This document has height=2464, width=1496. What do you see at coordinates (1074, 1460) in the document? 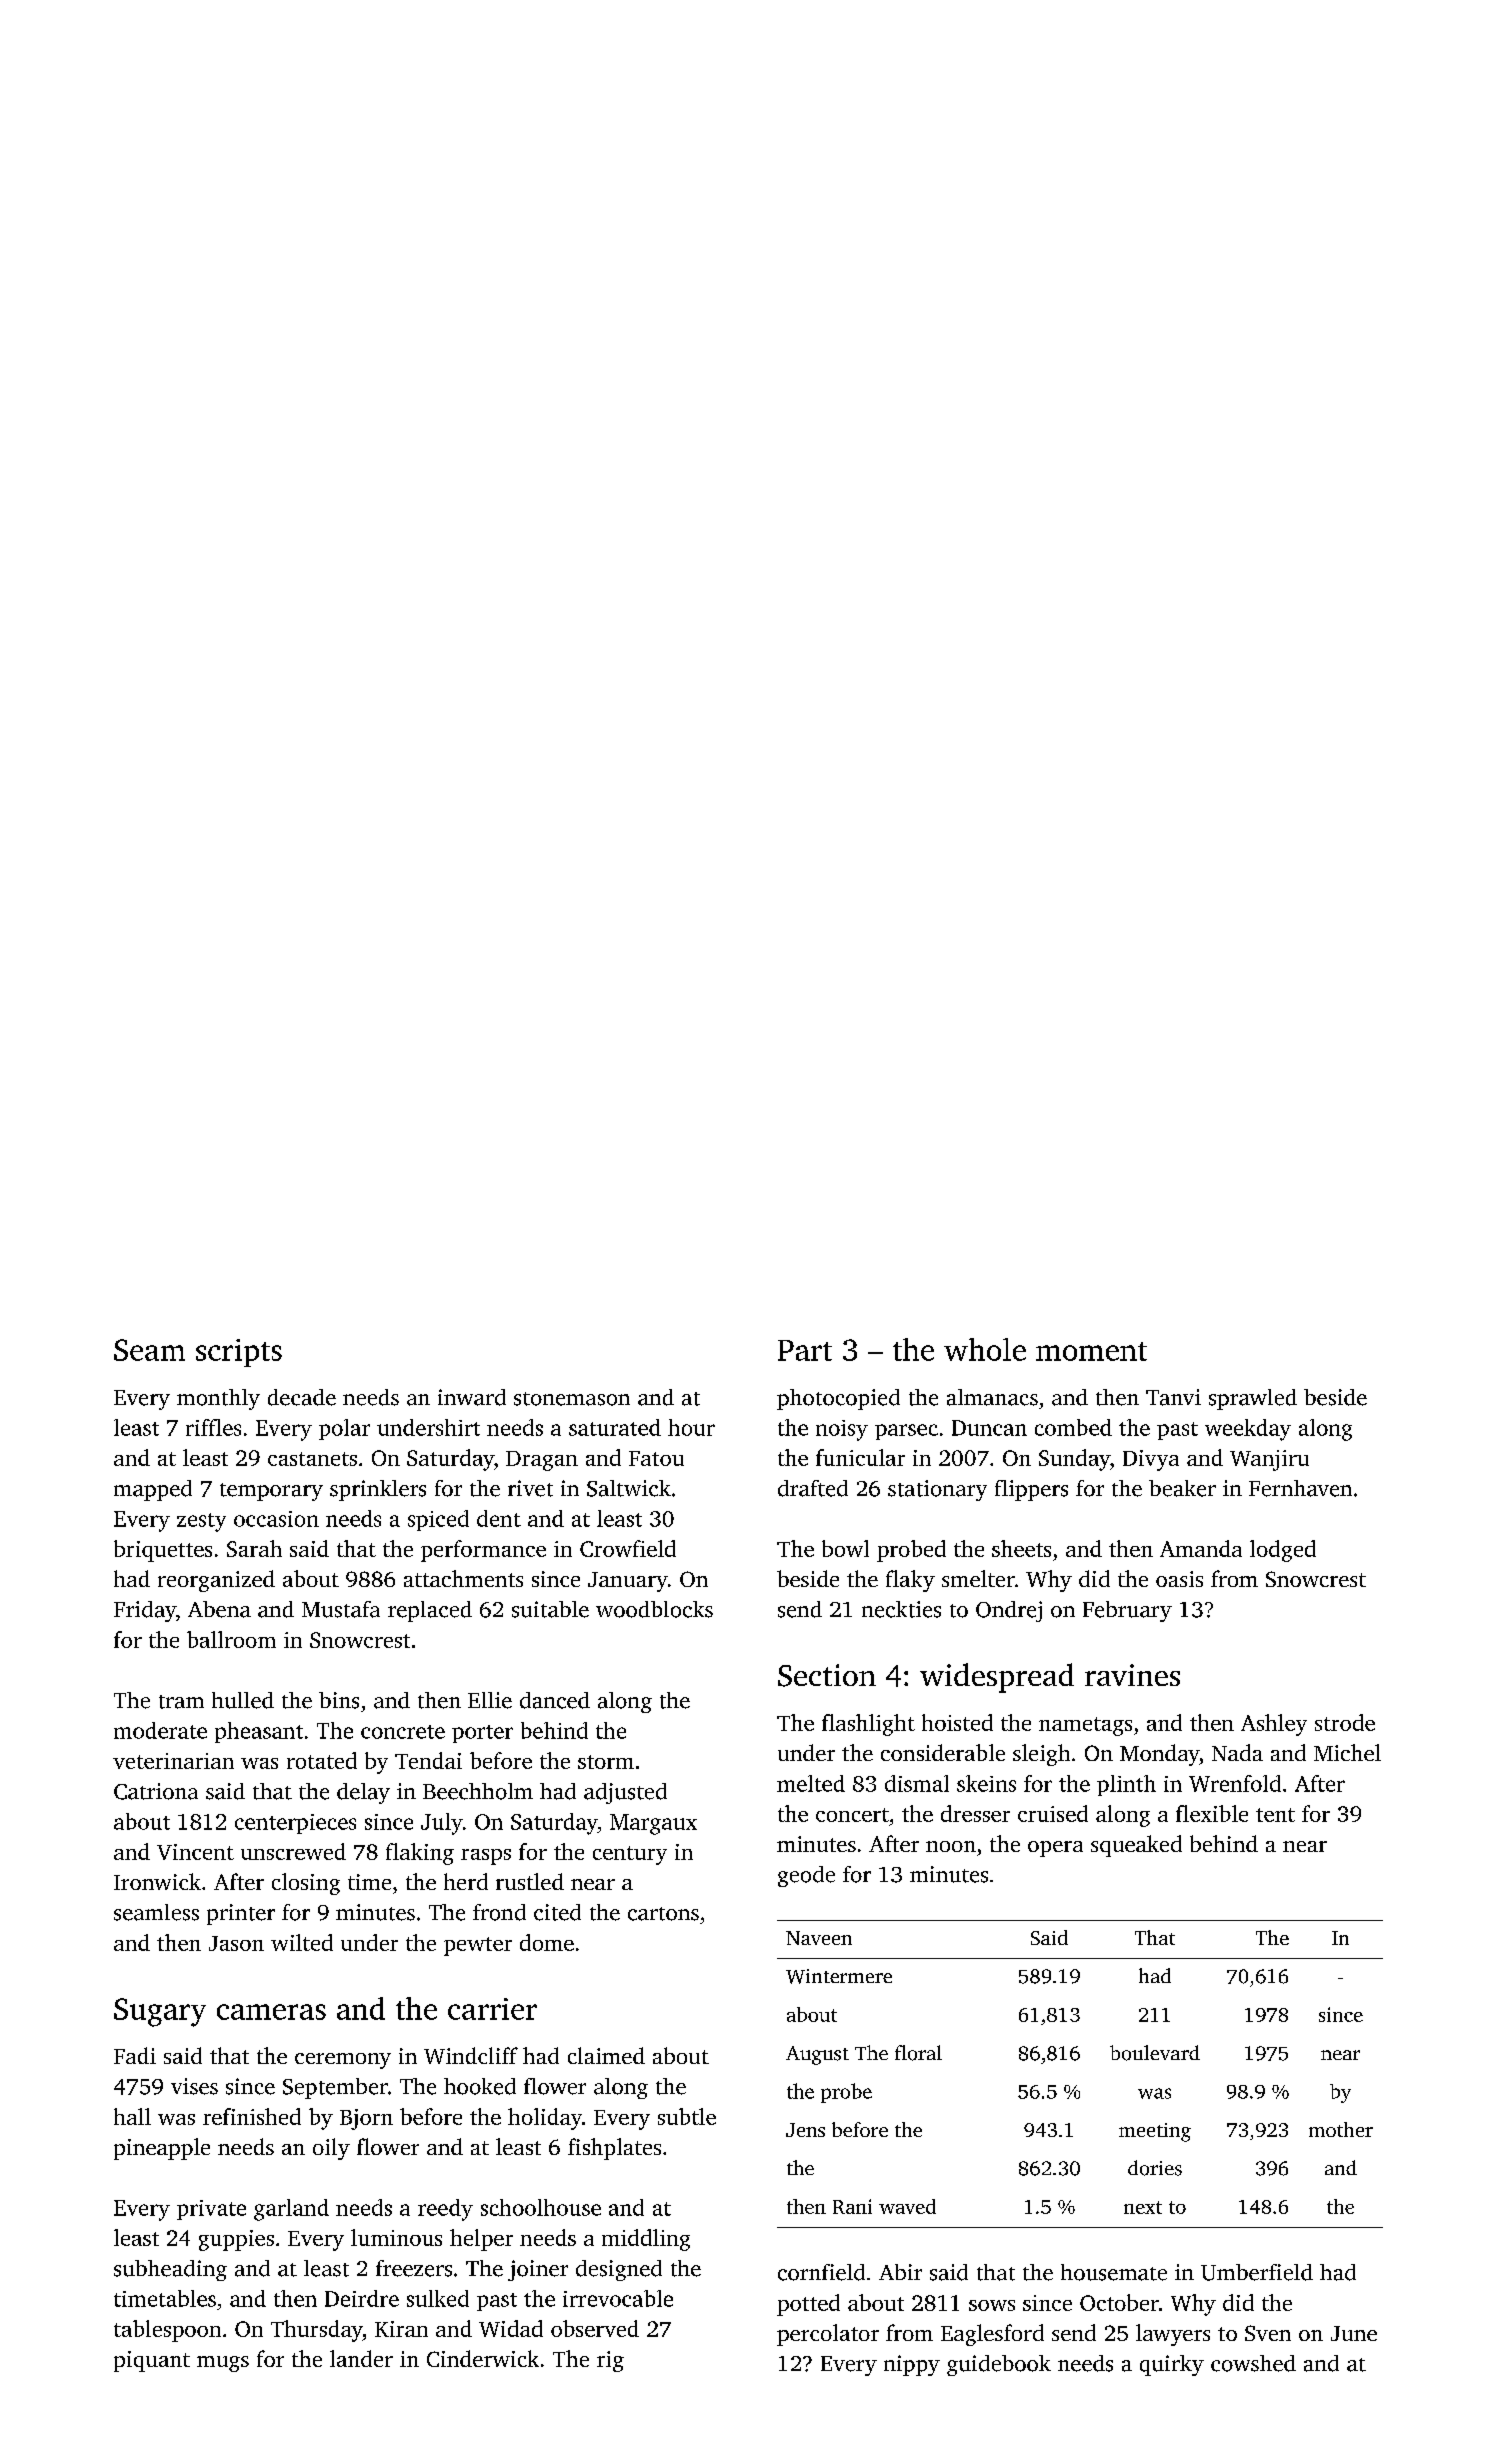
I see `Sunday` at bounding box center [1074, 1460].
